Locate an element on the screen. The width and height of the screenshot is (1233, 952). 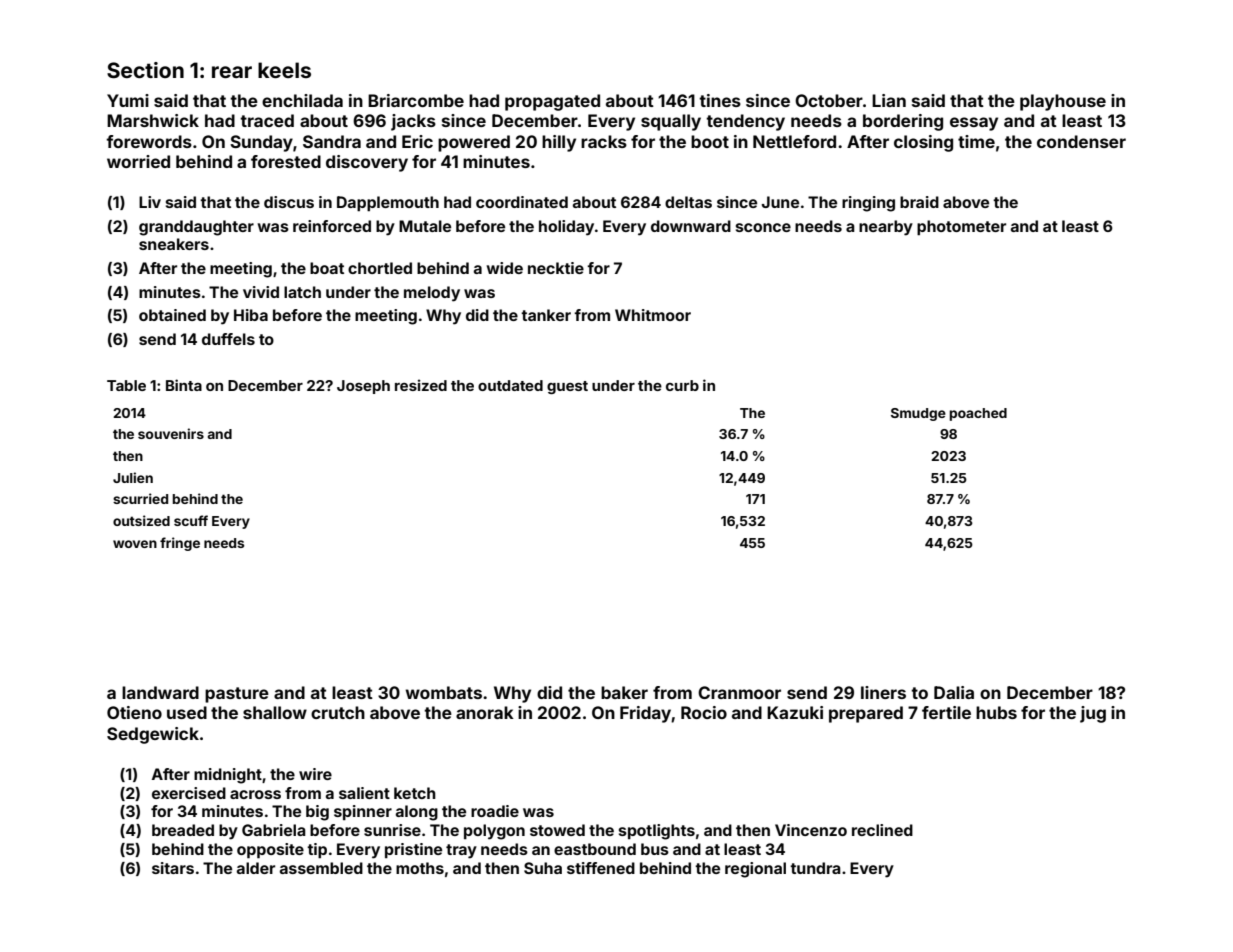
pasture is located at coordinates (237, 695).
